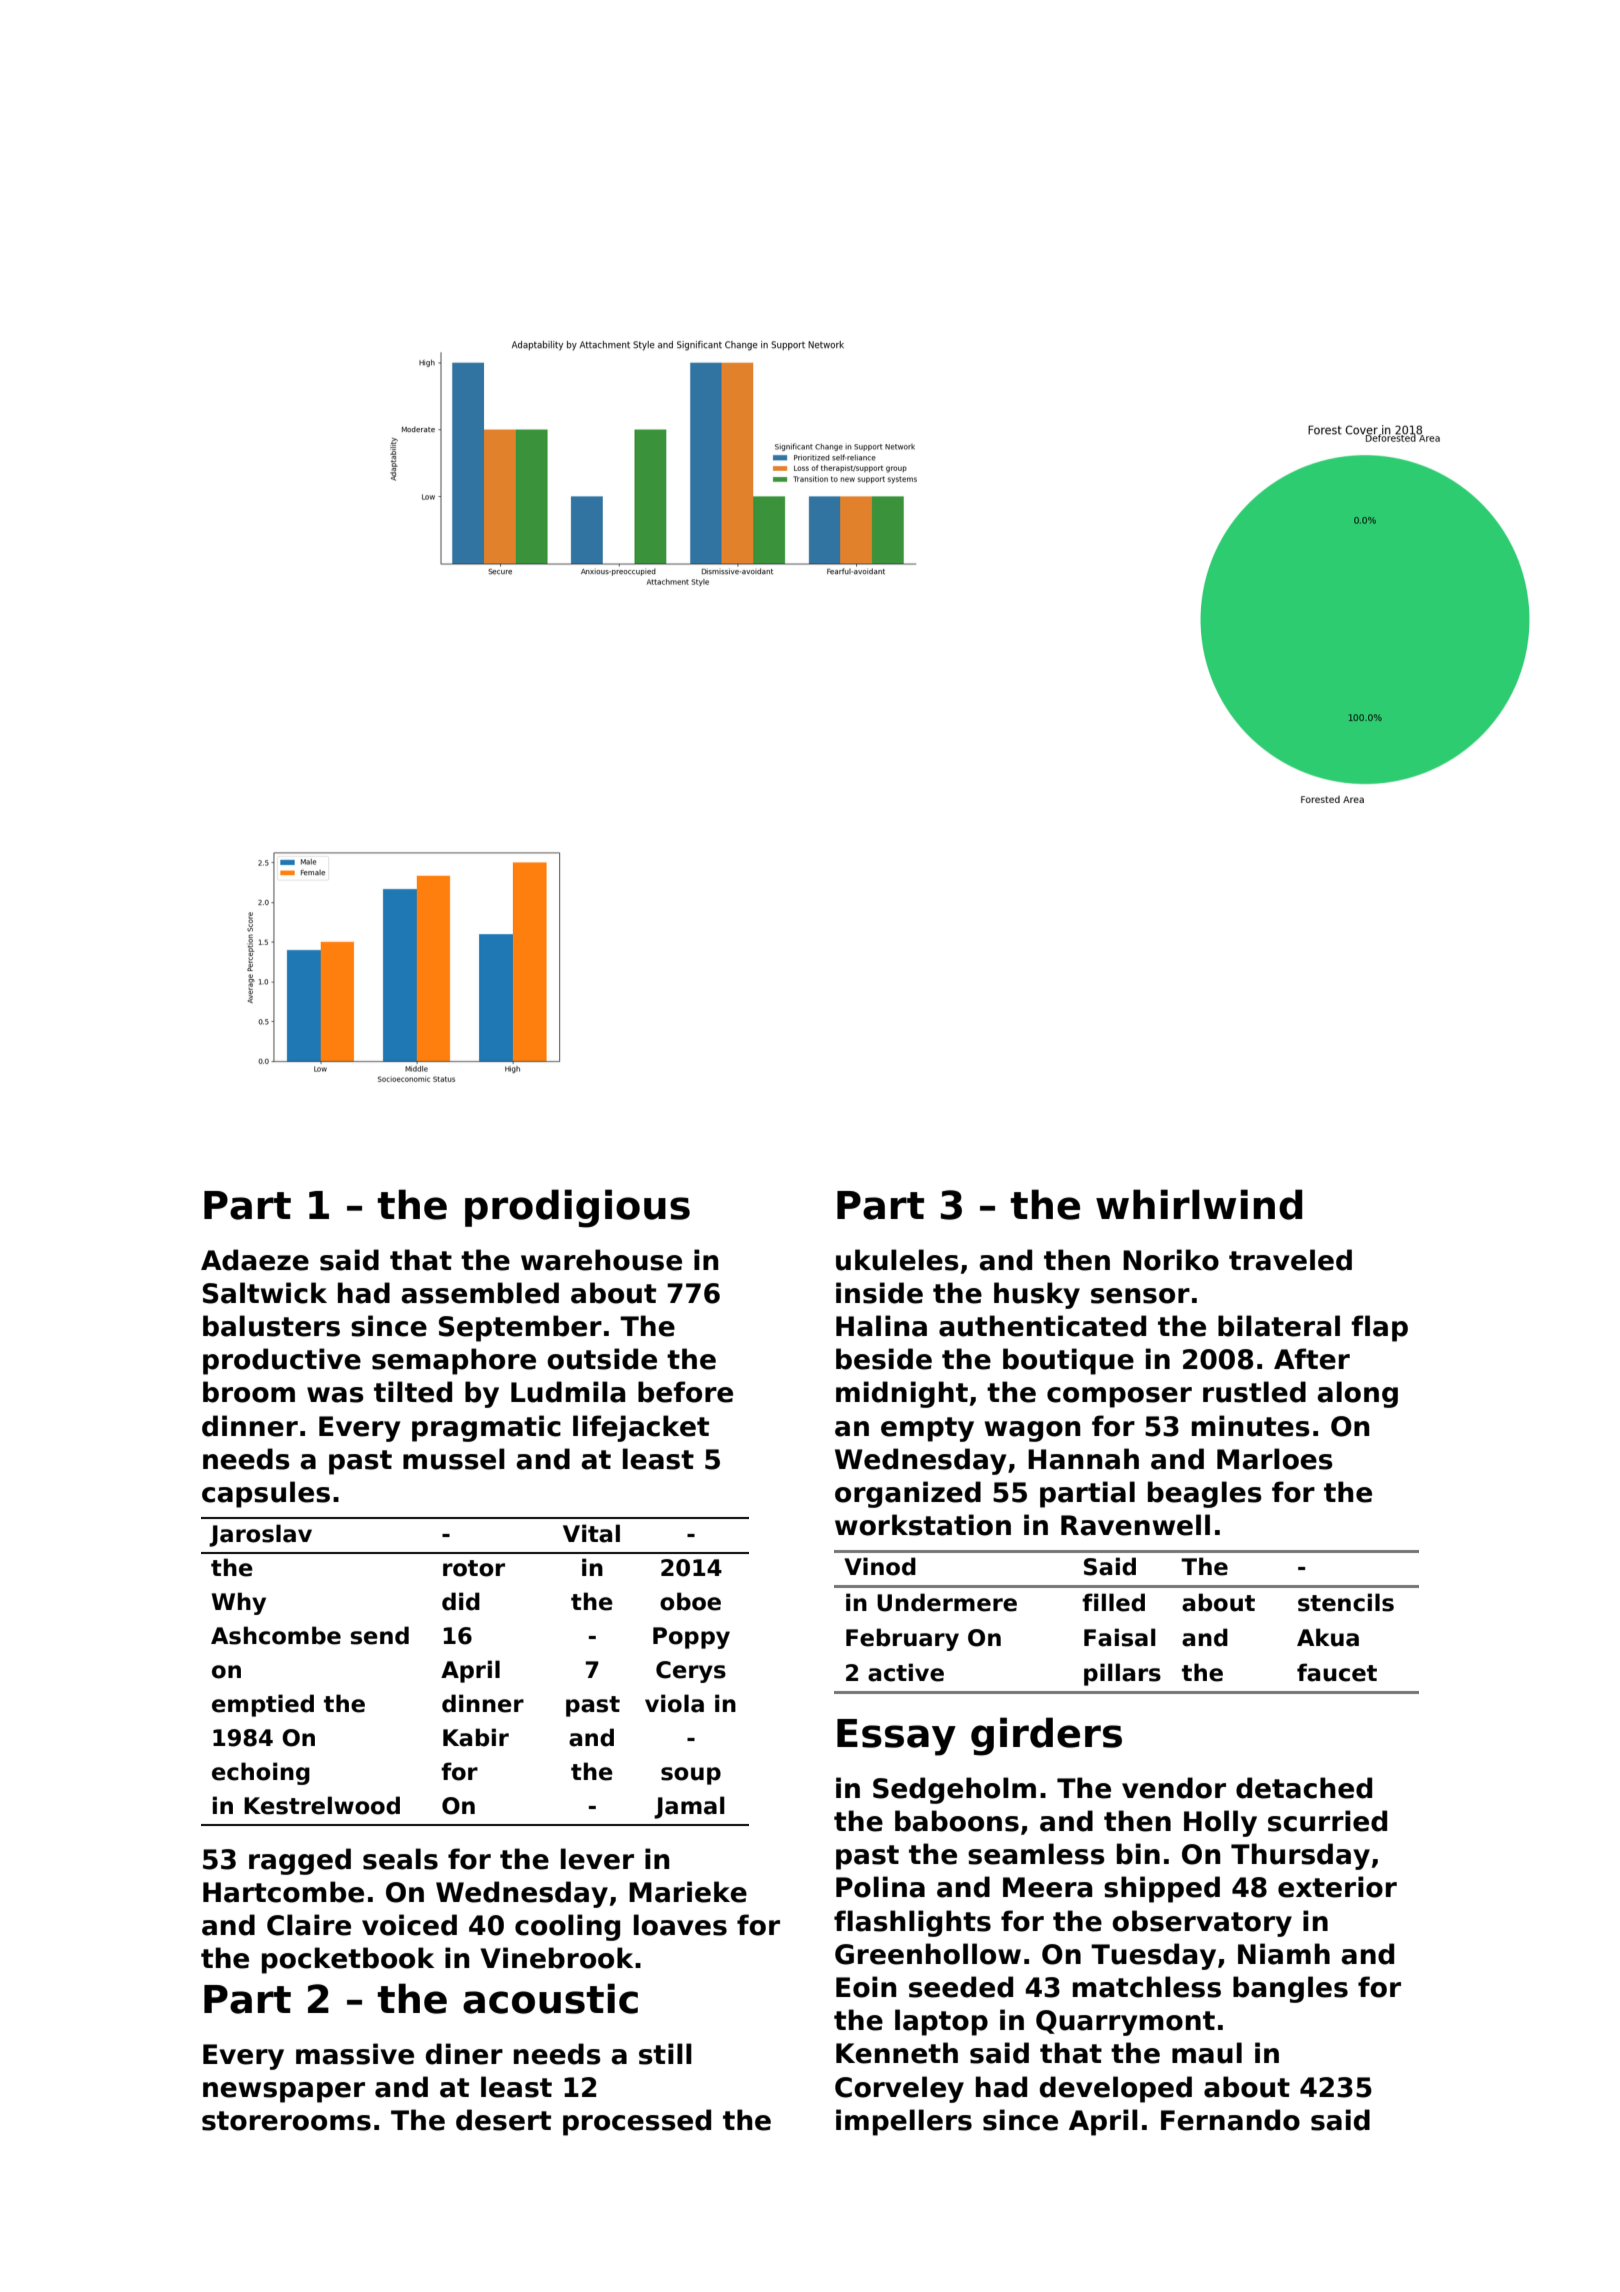 Image resolution: width=1620 pixels, height=2292 pixels. I want to click on Undermere, so click(947, 1602).
